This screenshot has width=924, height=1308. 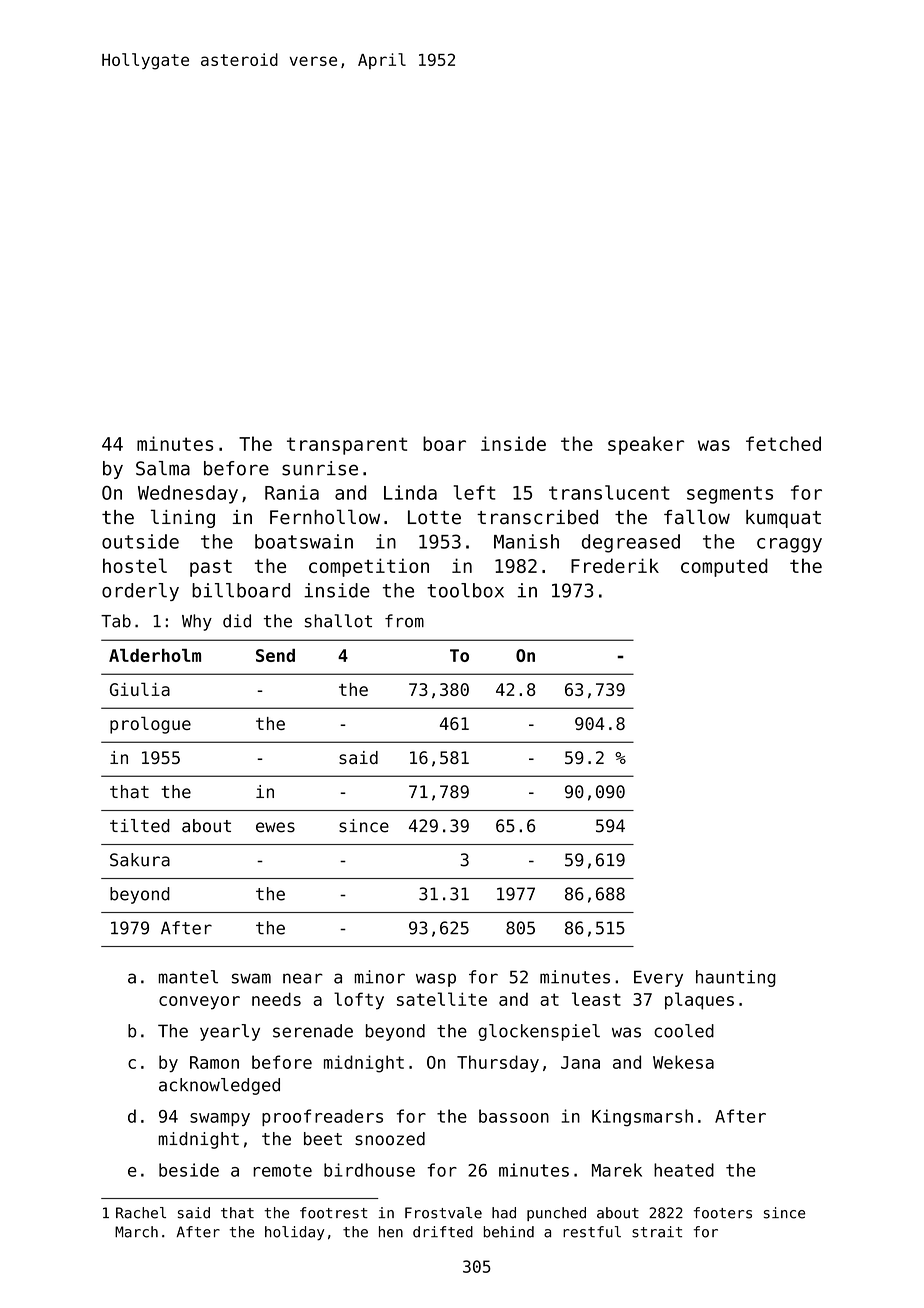 What do you see at coordinates (275, 655) in the screenshot?
I see `Send` at bounding box center [275, 655].
